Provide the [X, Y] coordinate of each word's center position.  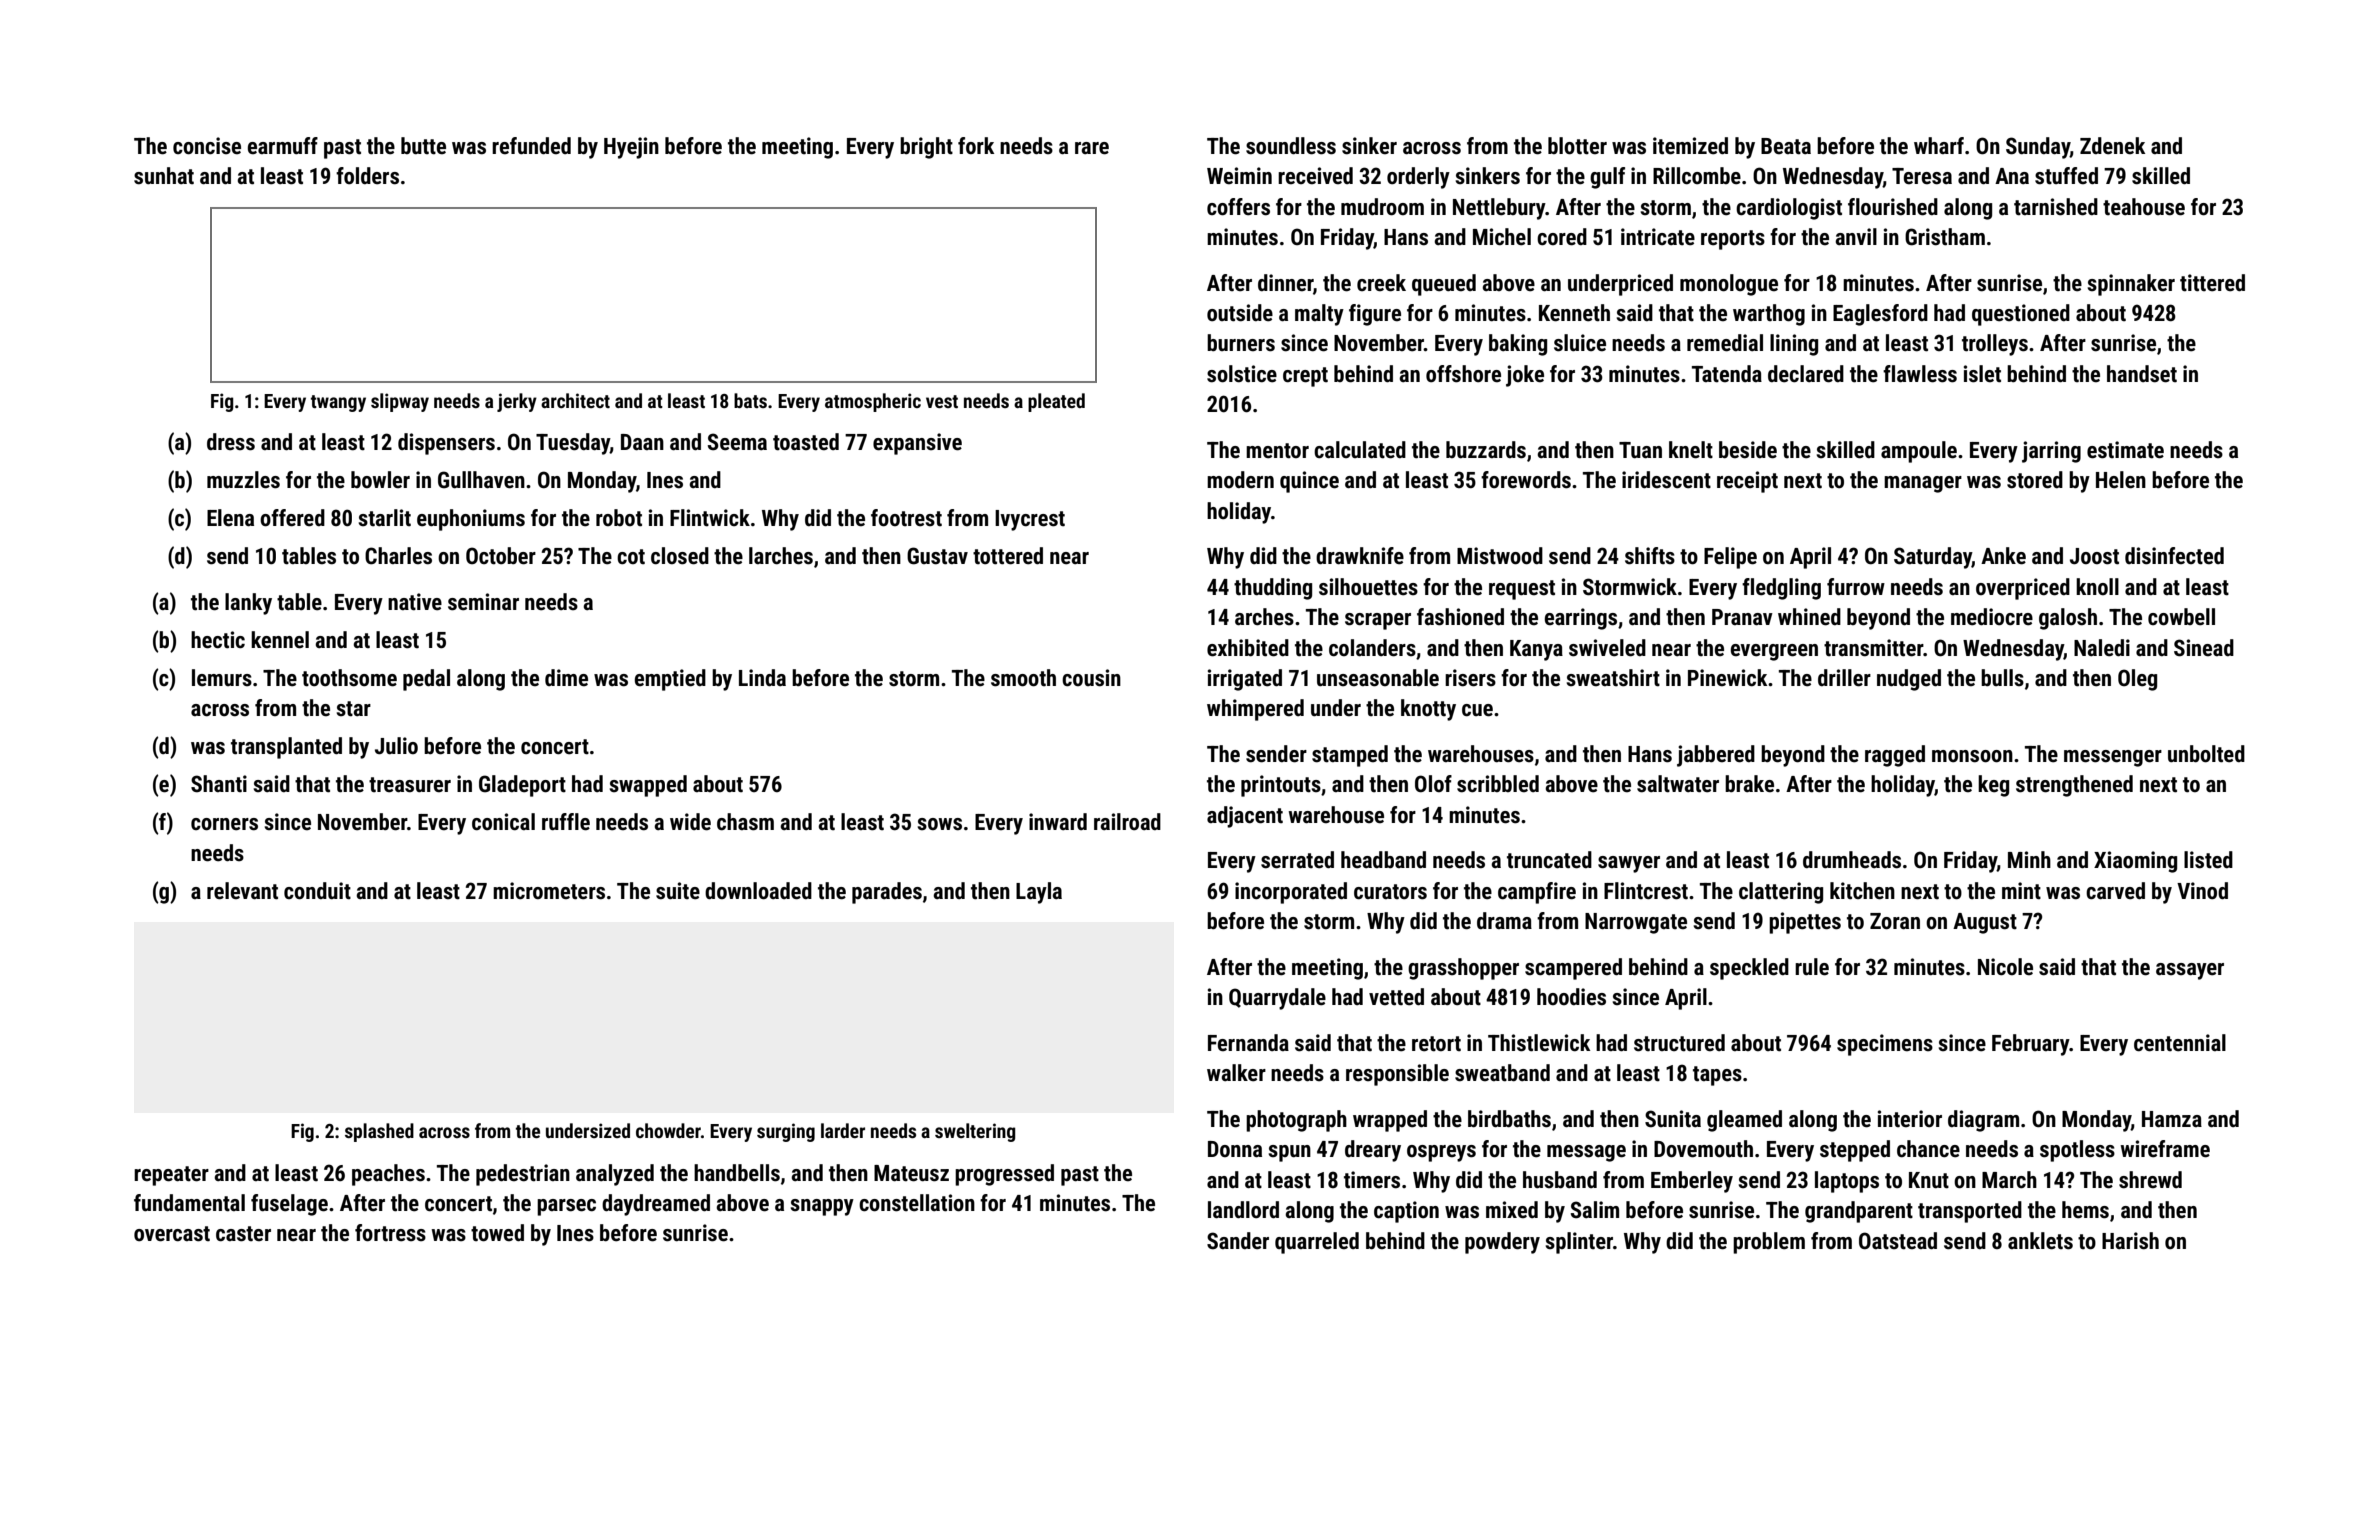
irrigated [1245, 680]
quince [1309, 482]
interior [1910, 1119]
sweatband [1502, 1073]
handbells [737, 1173]
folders [367, 176]
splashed [379, 1132]
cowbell [2181, 617]
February [2031, 1045]
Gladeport [522, 786]
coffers [1238, 207]
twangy [338, 403]
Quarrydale [1277, 999]
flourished [1893, 207]
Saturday [1933, 558]
